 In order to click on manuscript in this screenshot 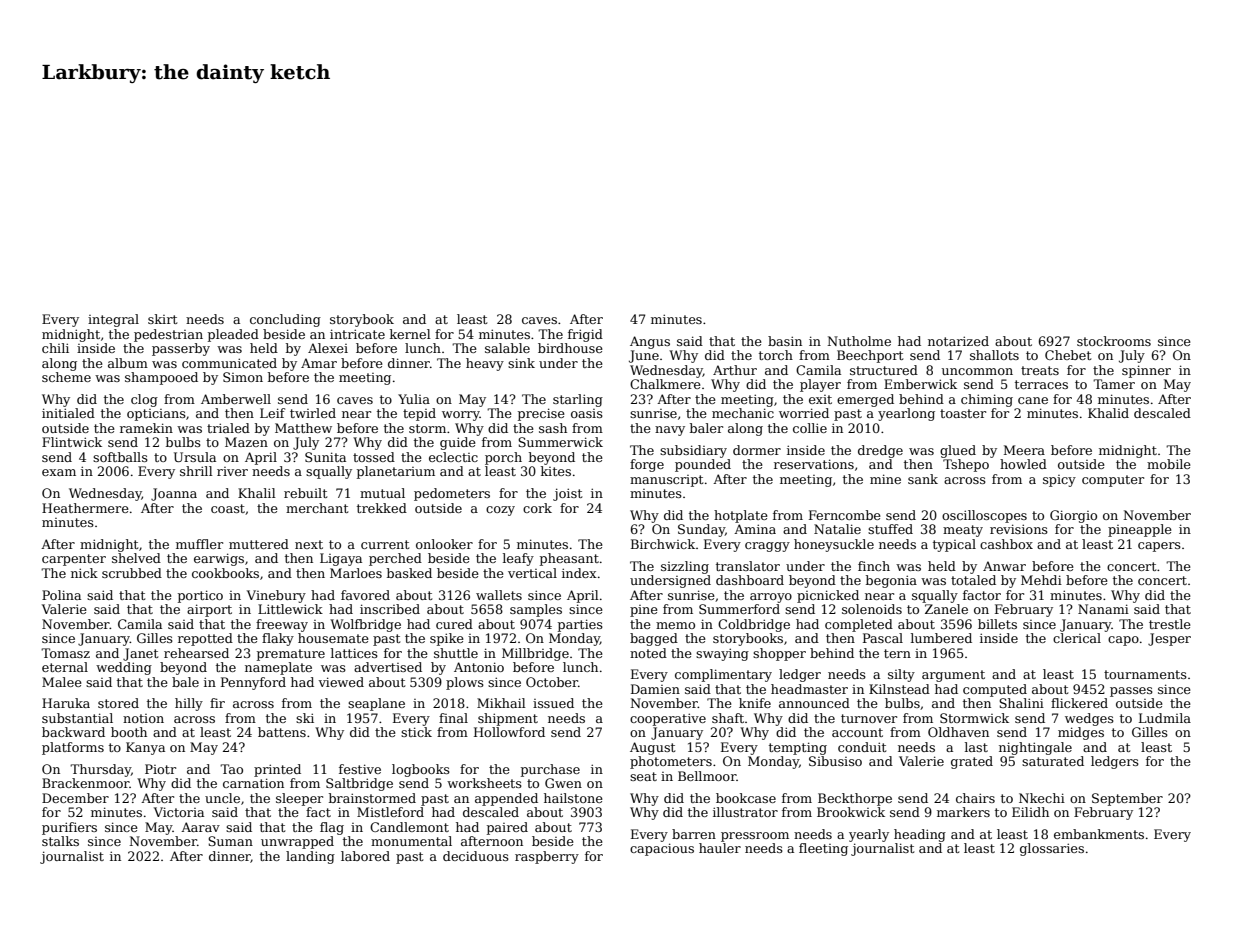, I will do `click(666, 481)`.
